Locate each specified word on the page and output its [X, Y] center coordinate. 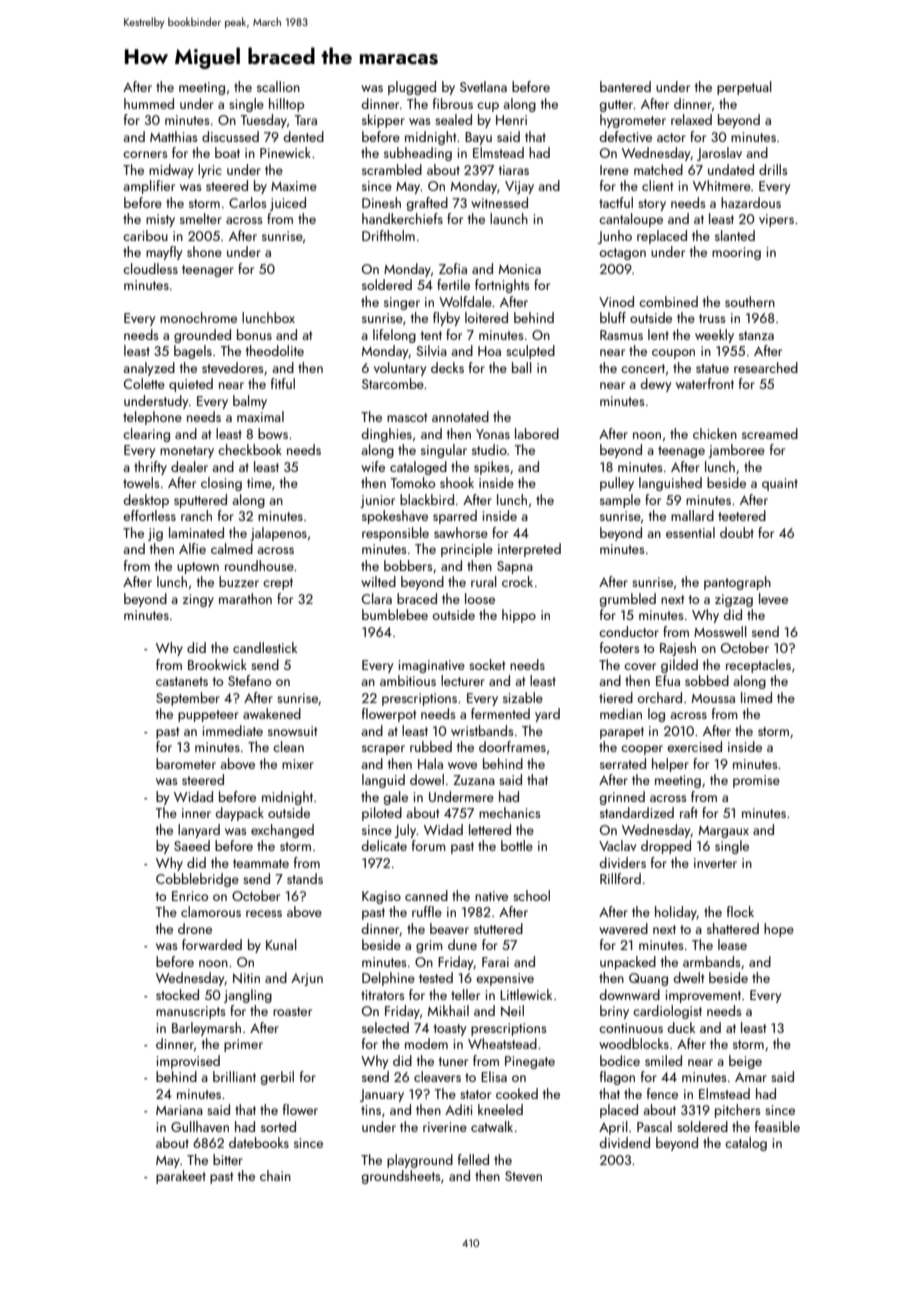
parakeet [181, 1177]
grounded [202, 336]
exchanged [282, 831]
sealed [453, 119]
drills [773, 169]
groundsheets [401, 1177]
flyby [446, 319]
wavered [623, 928]
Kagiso [381, 897]
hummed [149, 103]
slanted [735, 235]
